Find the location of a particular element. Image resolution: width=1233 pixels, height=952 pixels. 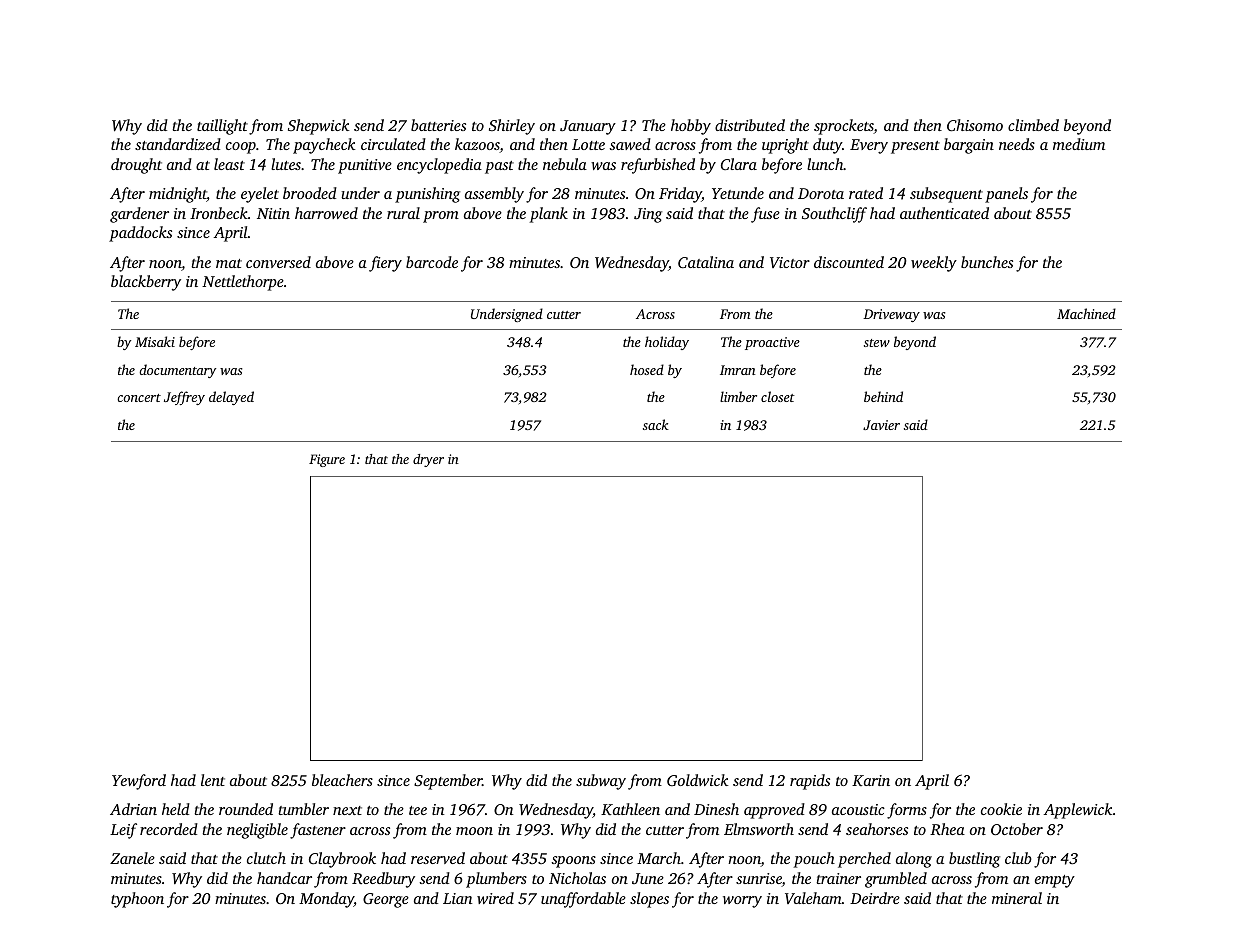

taillight is located at coordinates (222, 127).
